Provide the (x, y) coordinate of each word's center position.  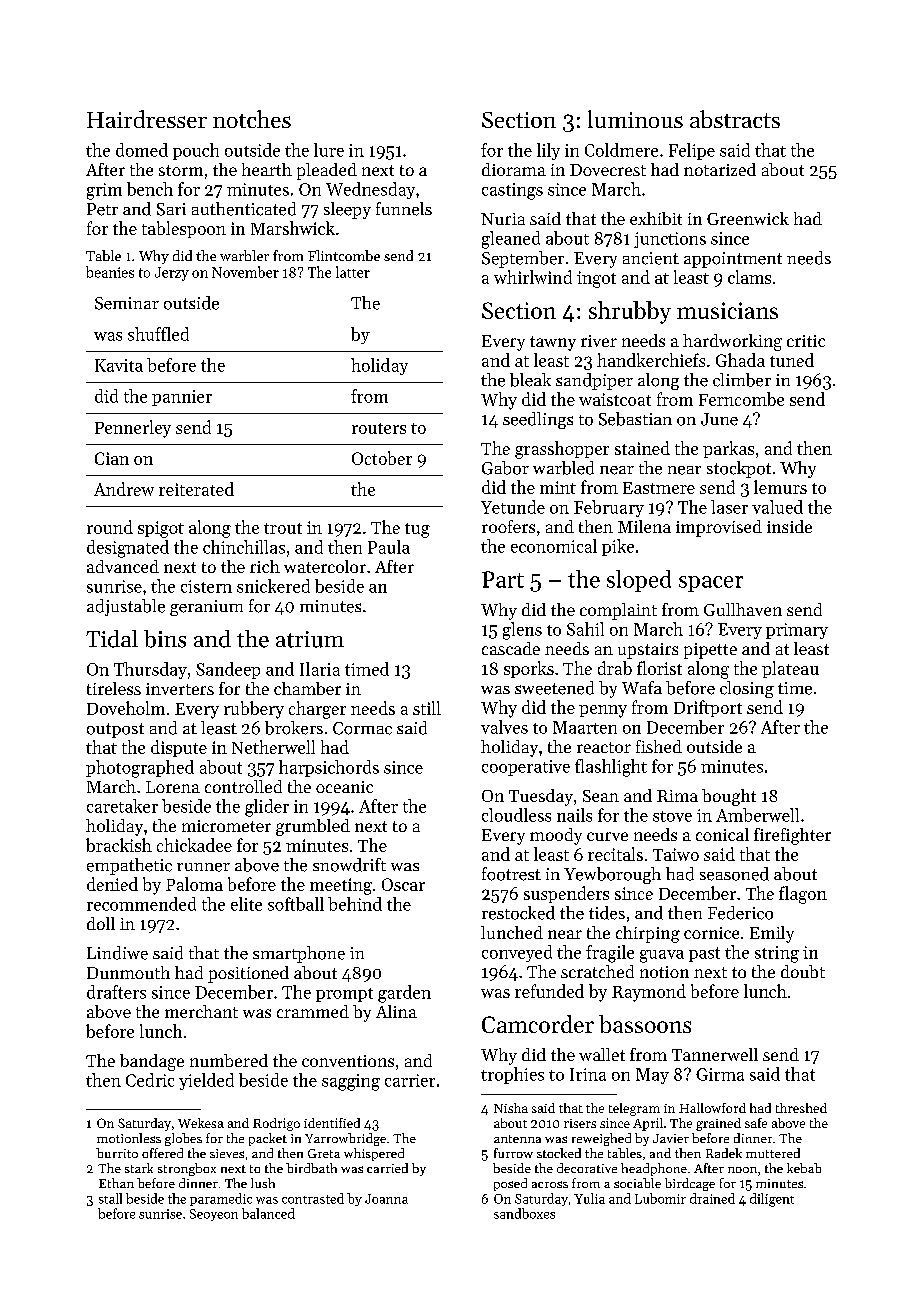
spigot (161, 529)
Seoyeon (214, 1215)
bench (150, 189)
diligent (772, 1200)
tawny (553, 343)
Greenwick (748, 218)
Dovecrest (608, 170)
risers (580, 1123)
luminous (635, 119)
